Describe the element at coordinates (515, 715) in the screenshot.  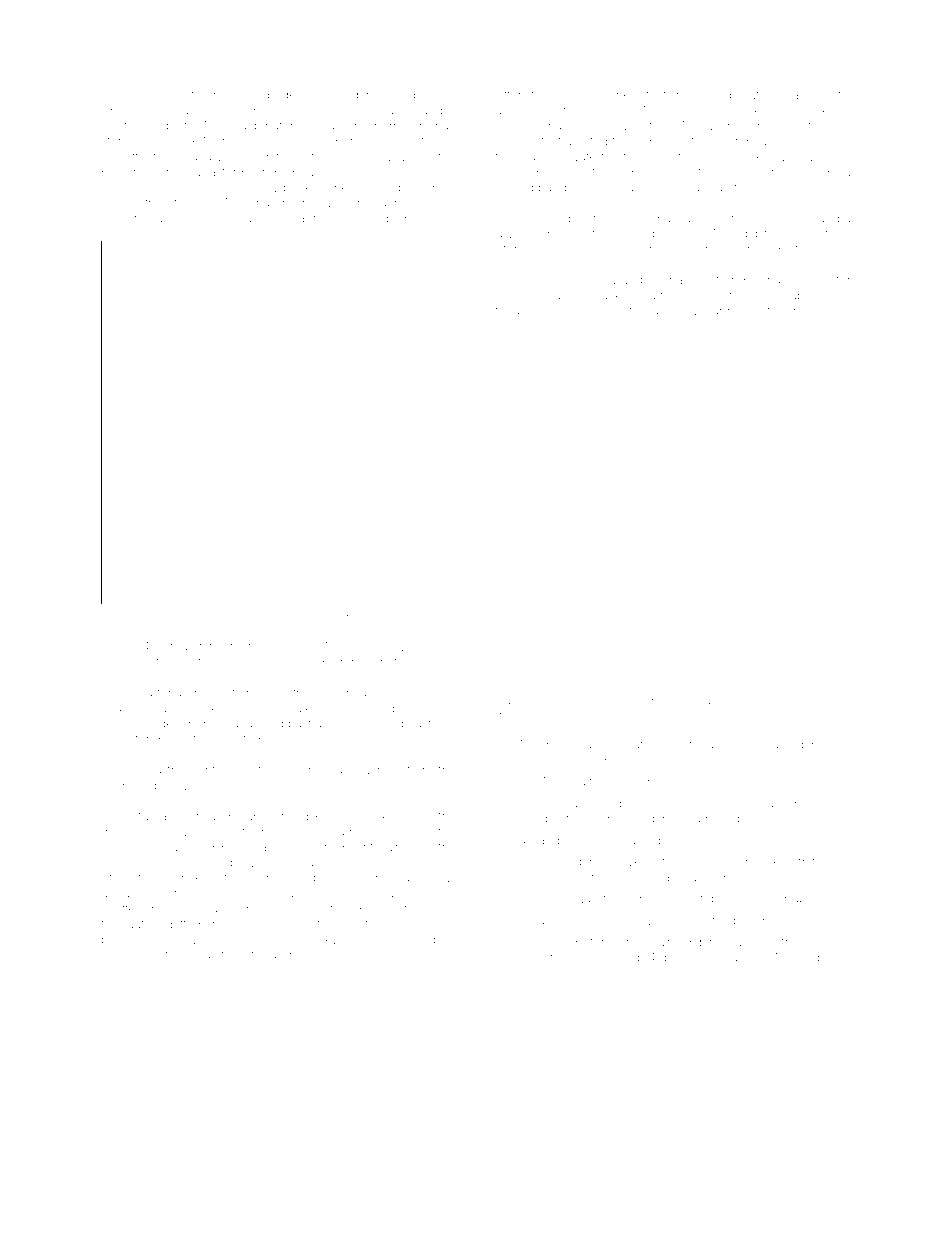
I see `grunted` at that location.
